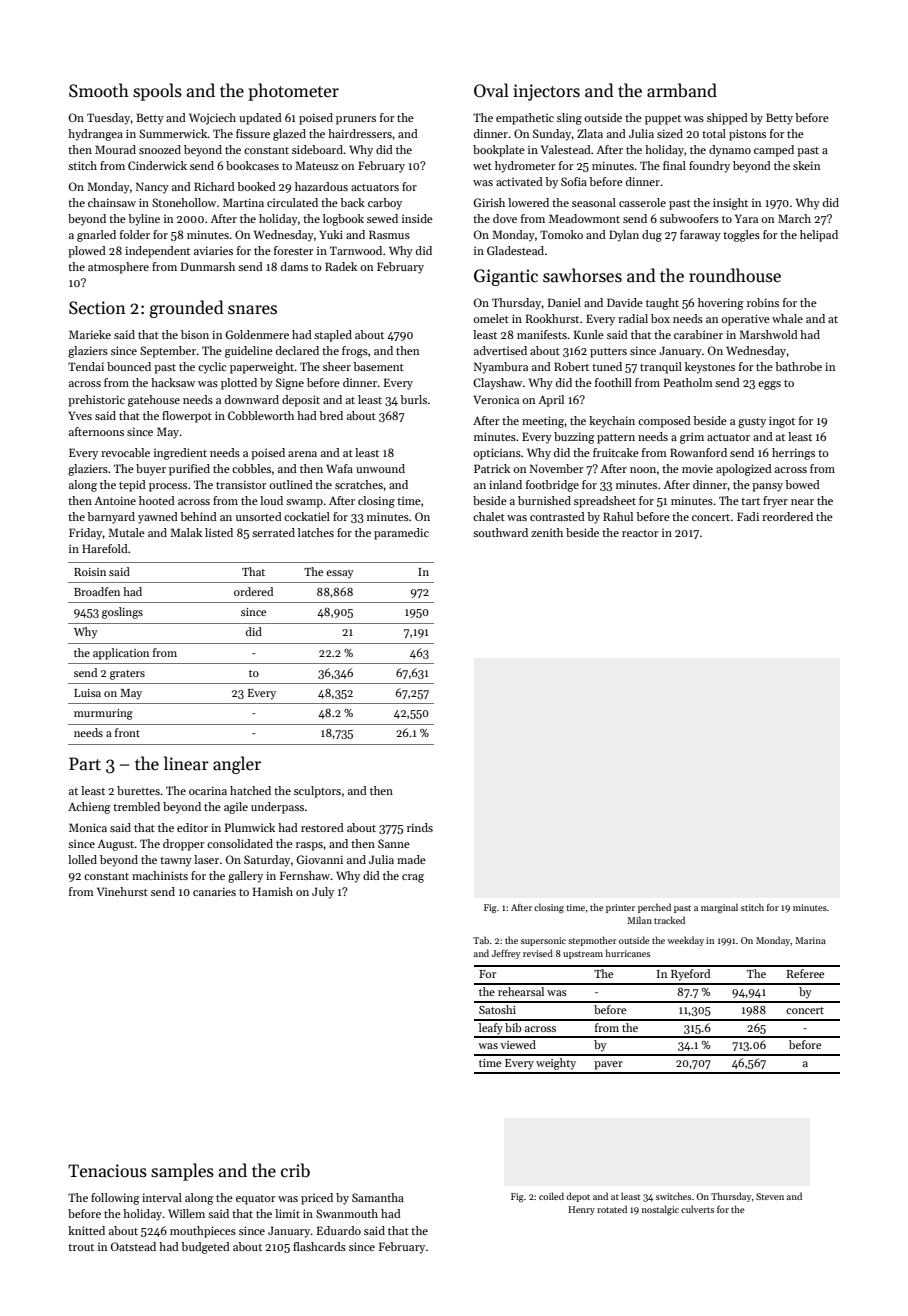 This screenshot has width=908, height=1316. I want to click on Oval, so click(491, 90).
